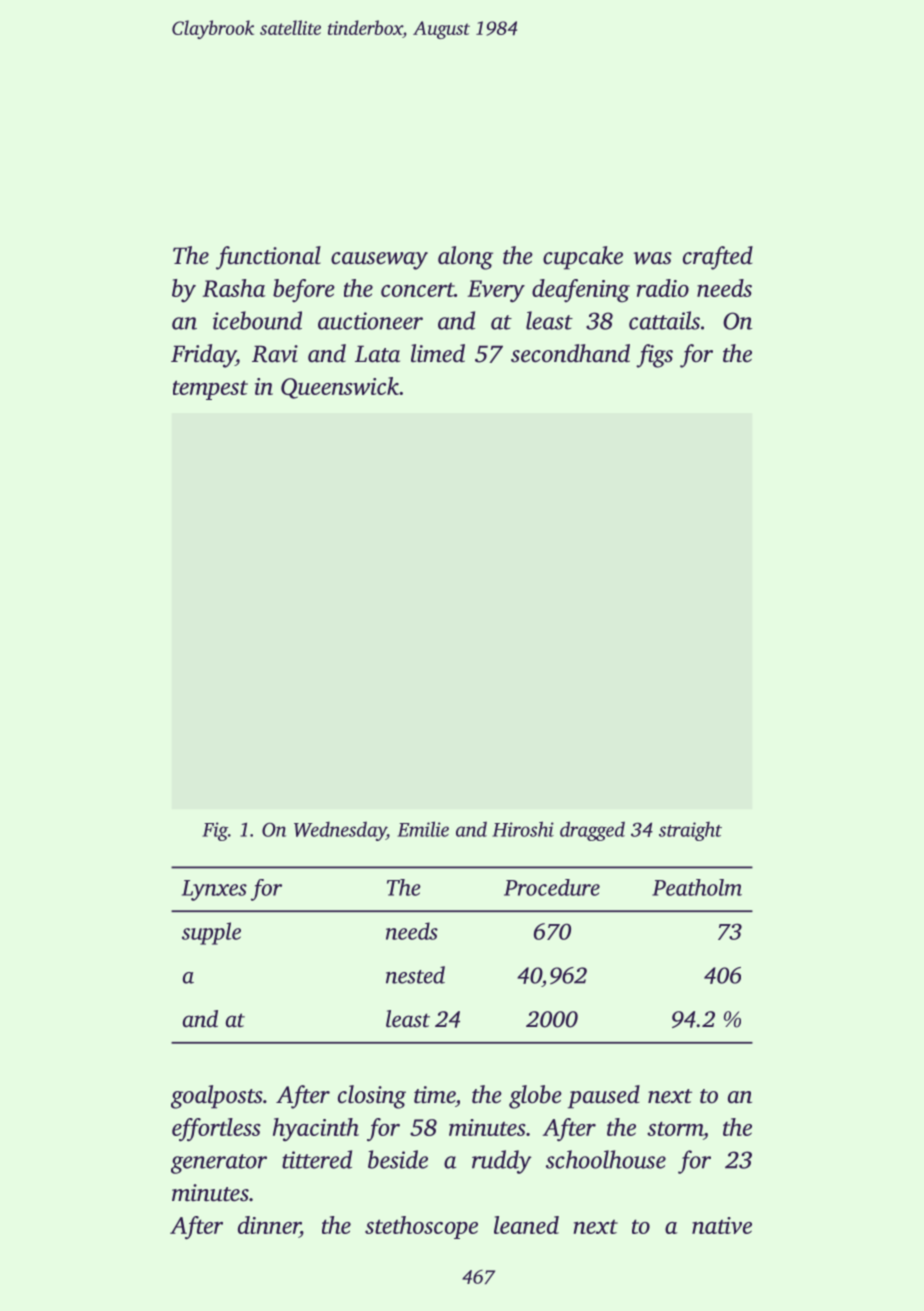 The width and height of the screenshot is (924, 1311). I want to click on native, so click(722, 1225).
